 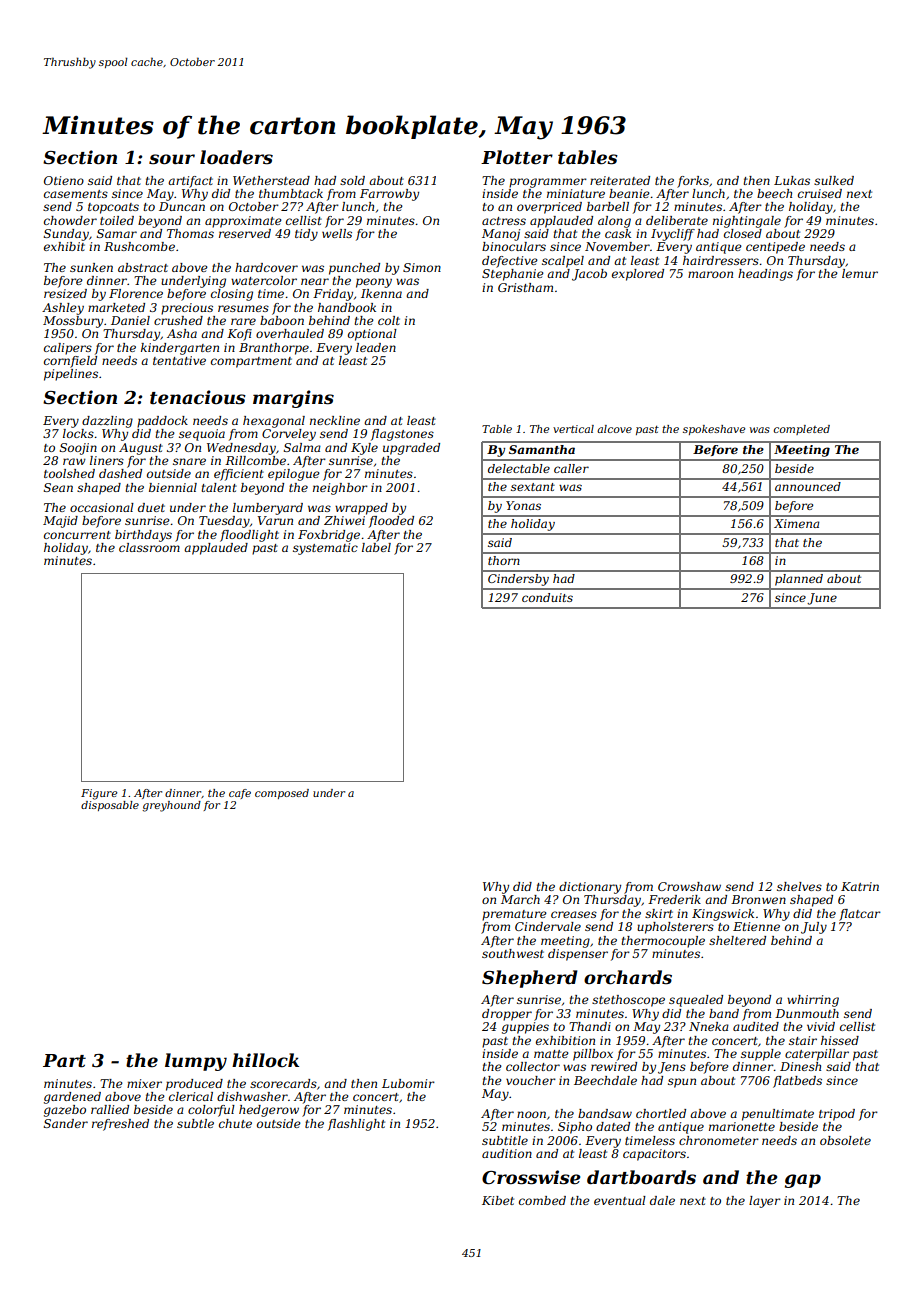 I want to click on actress, so click(x=504, y=221).
